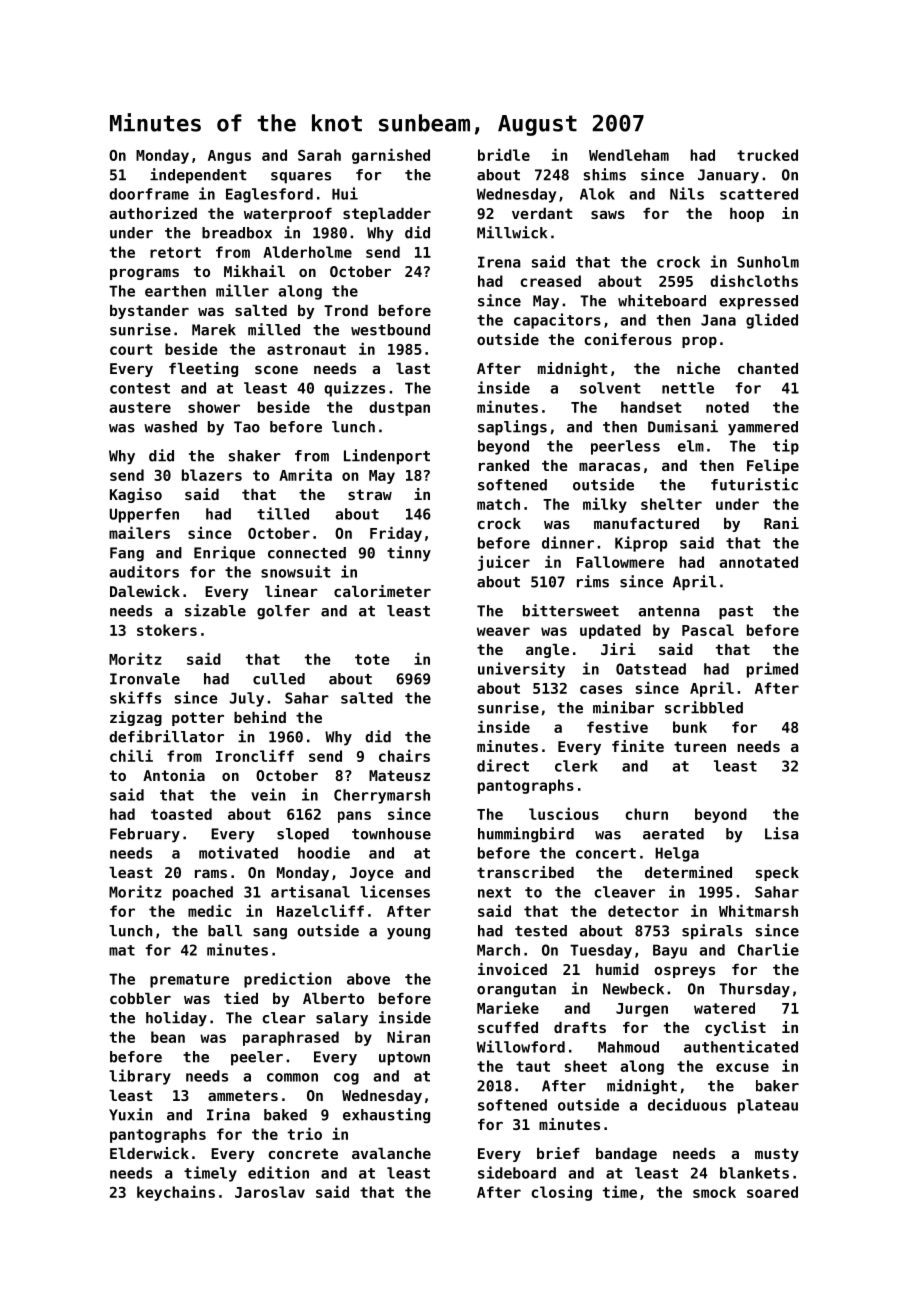 This screenshot has height=1316, width=908. I want to click on golfer, so click(283, 612).
